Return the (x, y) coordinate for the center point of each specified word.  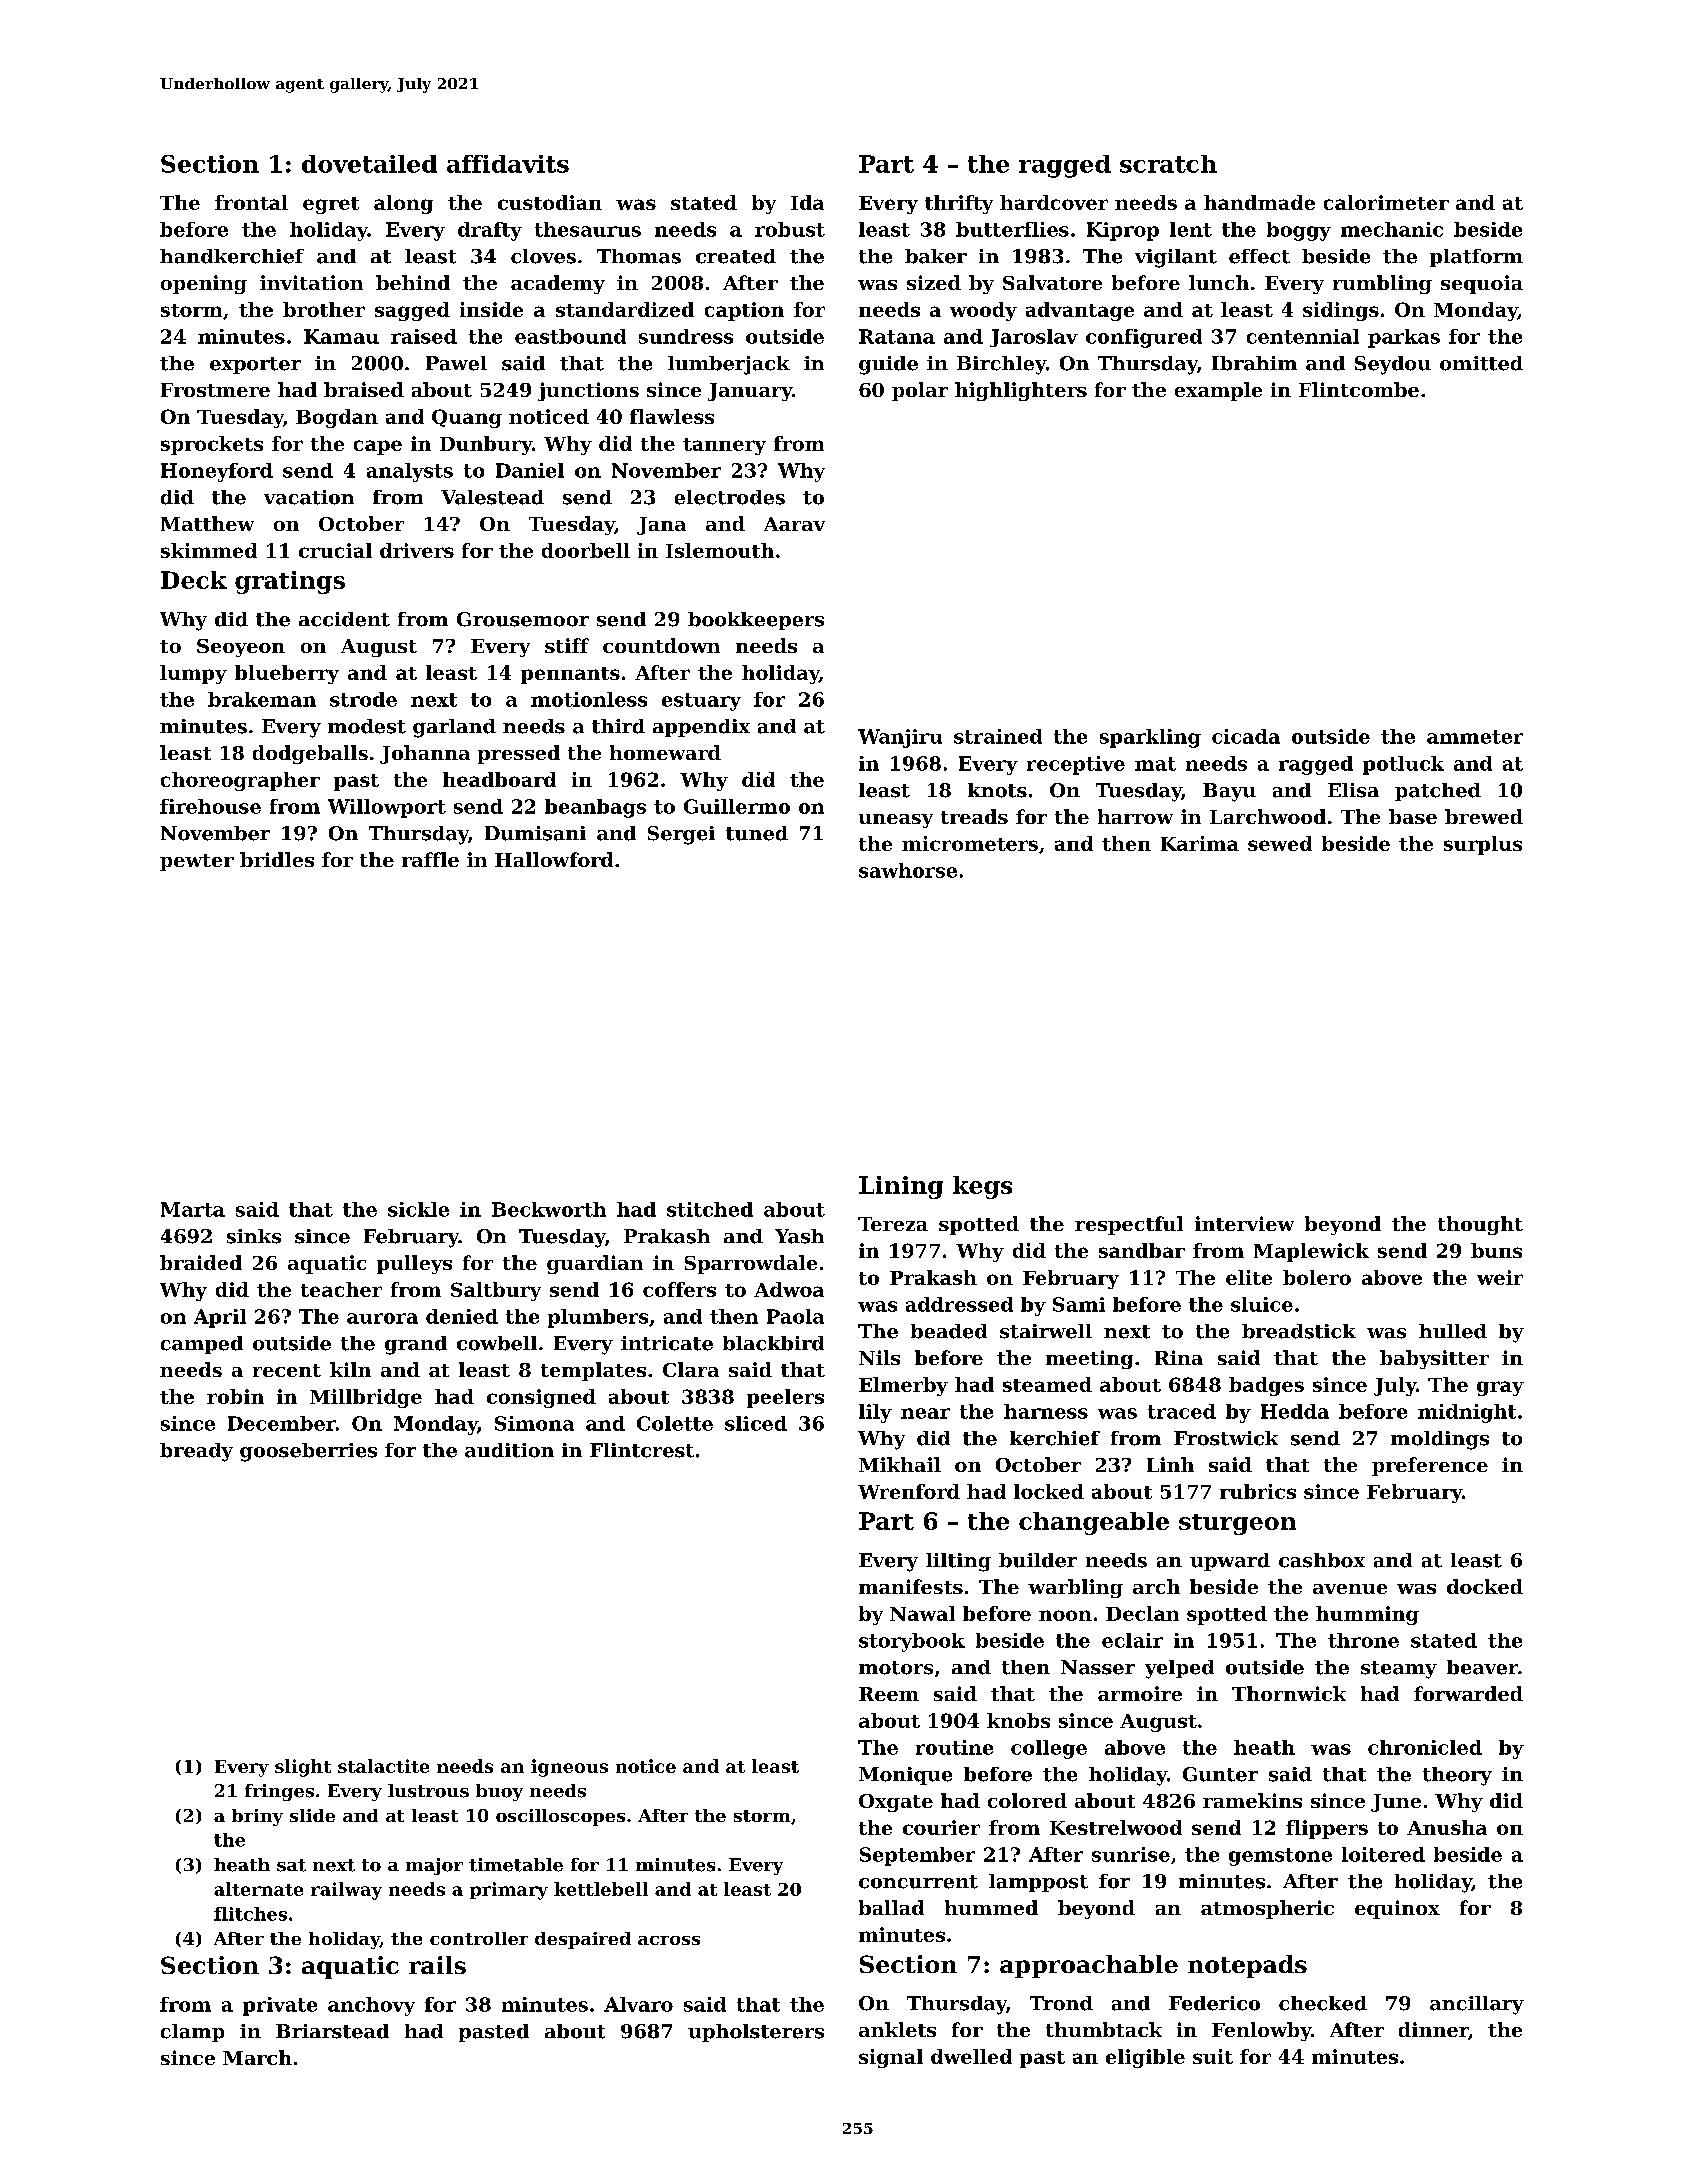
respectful (1129, 1225)
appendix (701, 728)
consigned (541, 1398)
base (1413, 816)
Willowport (387, 808)
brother (324, 309)
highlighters (1021, 391)
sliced (756, 1423)
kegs (982, 1187)
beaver (1482, 1667)
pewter (197, 862)
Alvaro (638, 2004)
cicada (1246, 736)
